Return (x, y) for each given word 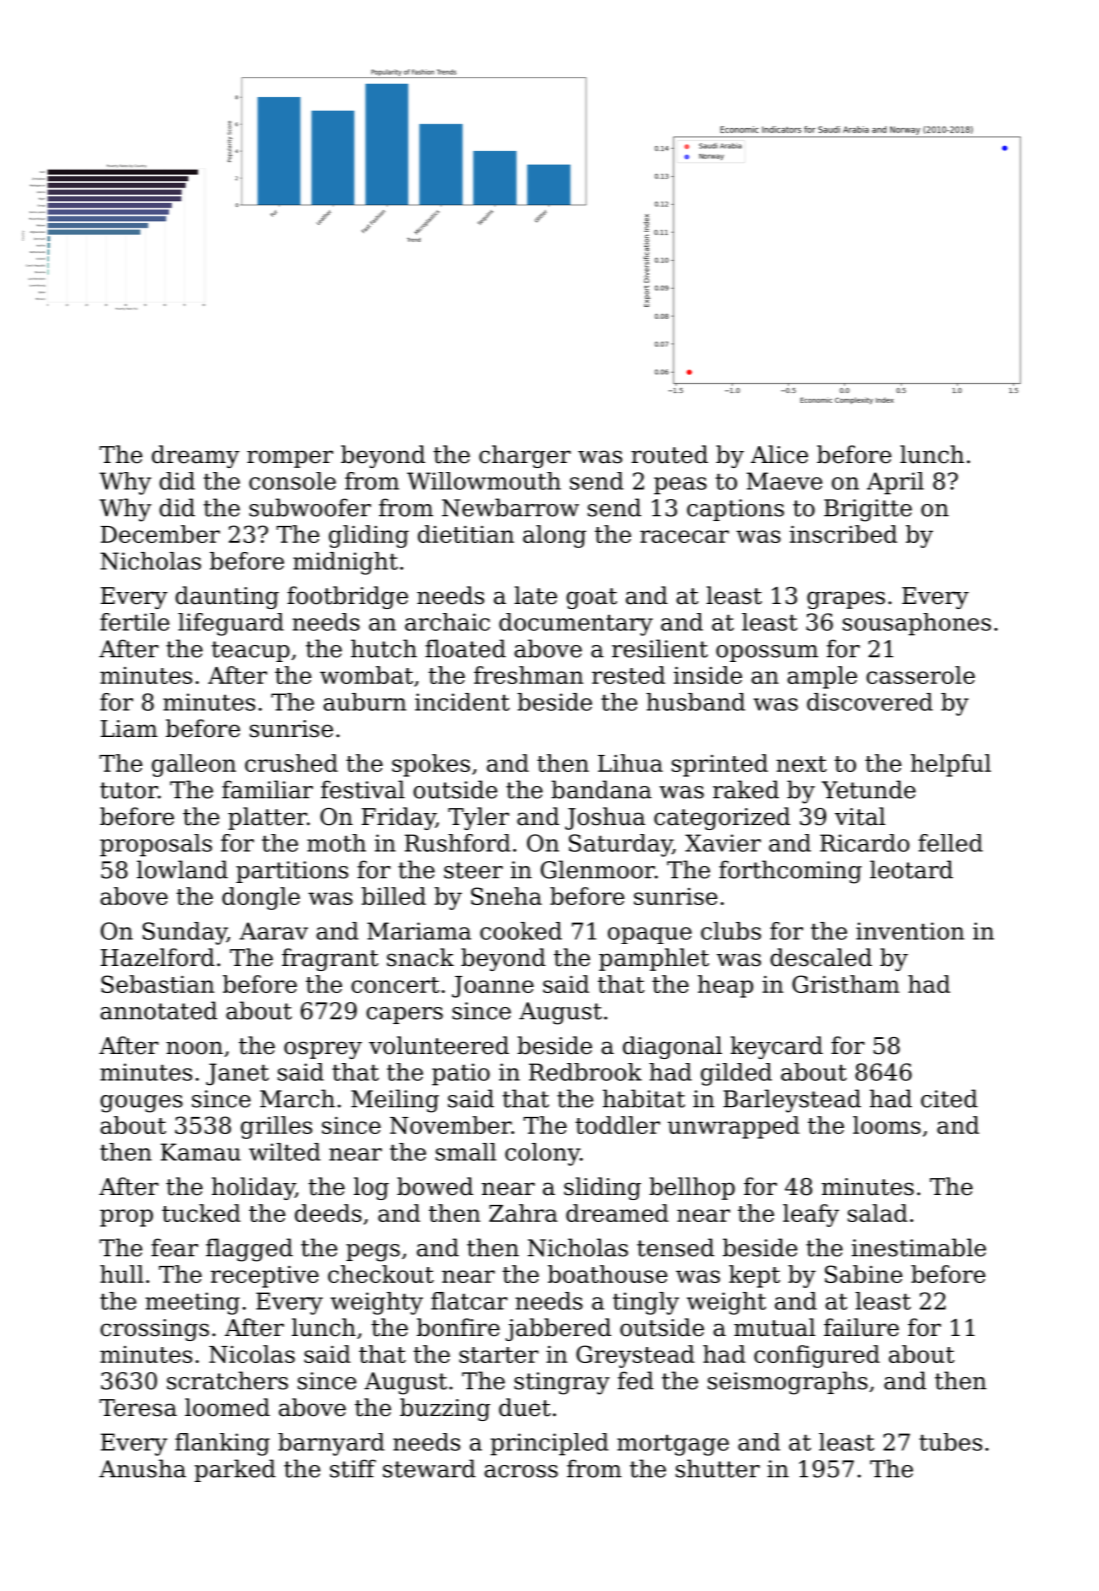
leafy (811, 1215)
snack (420, 957)
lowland (182, 869)
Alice (779, 454)
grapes (846, 600)
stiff (353, 1468)
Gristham (845, 984)
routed (669, 454)
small (466, 1152)
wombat (366, 675)
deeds (328, 1213)
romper (290, 459)
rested (628, 675)
